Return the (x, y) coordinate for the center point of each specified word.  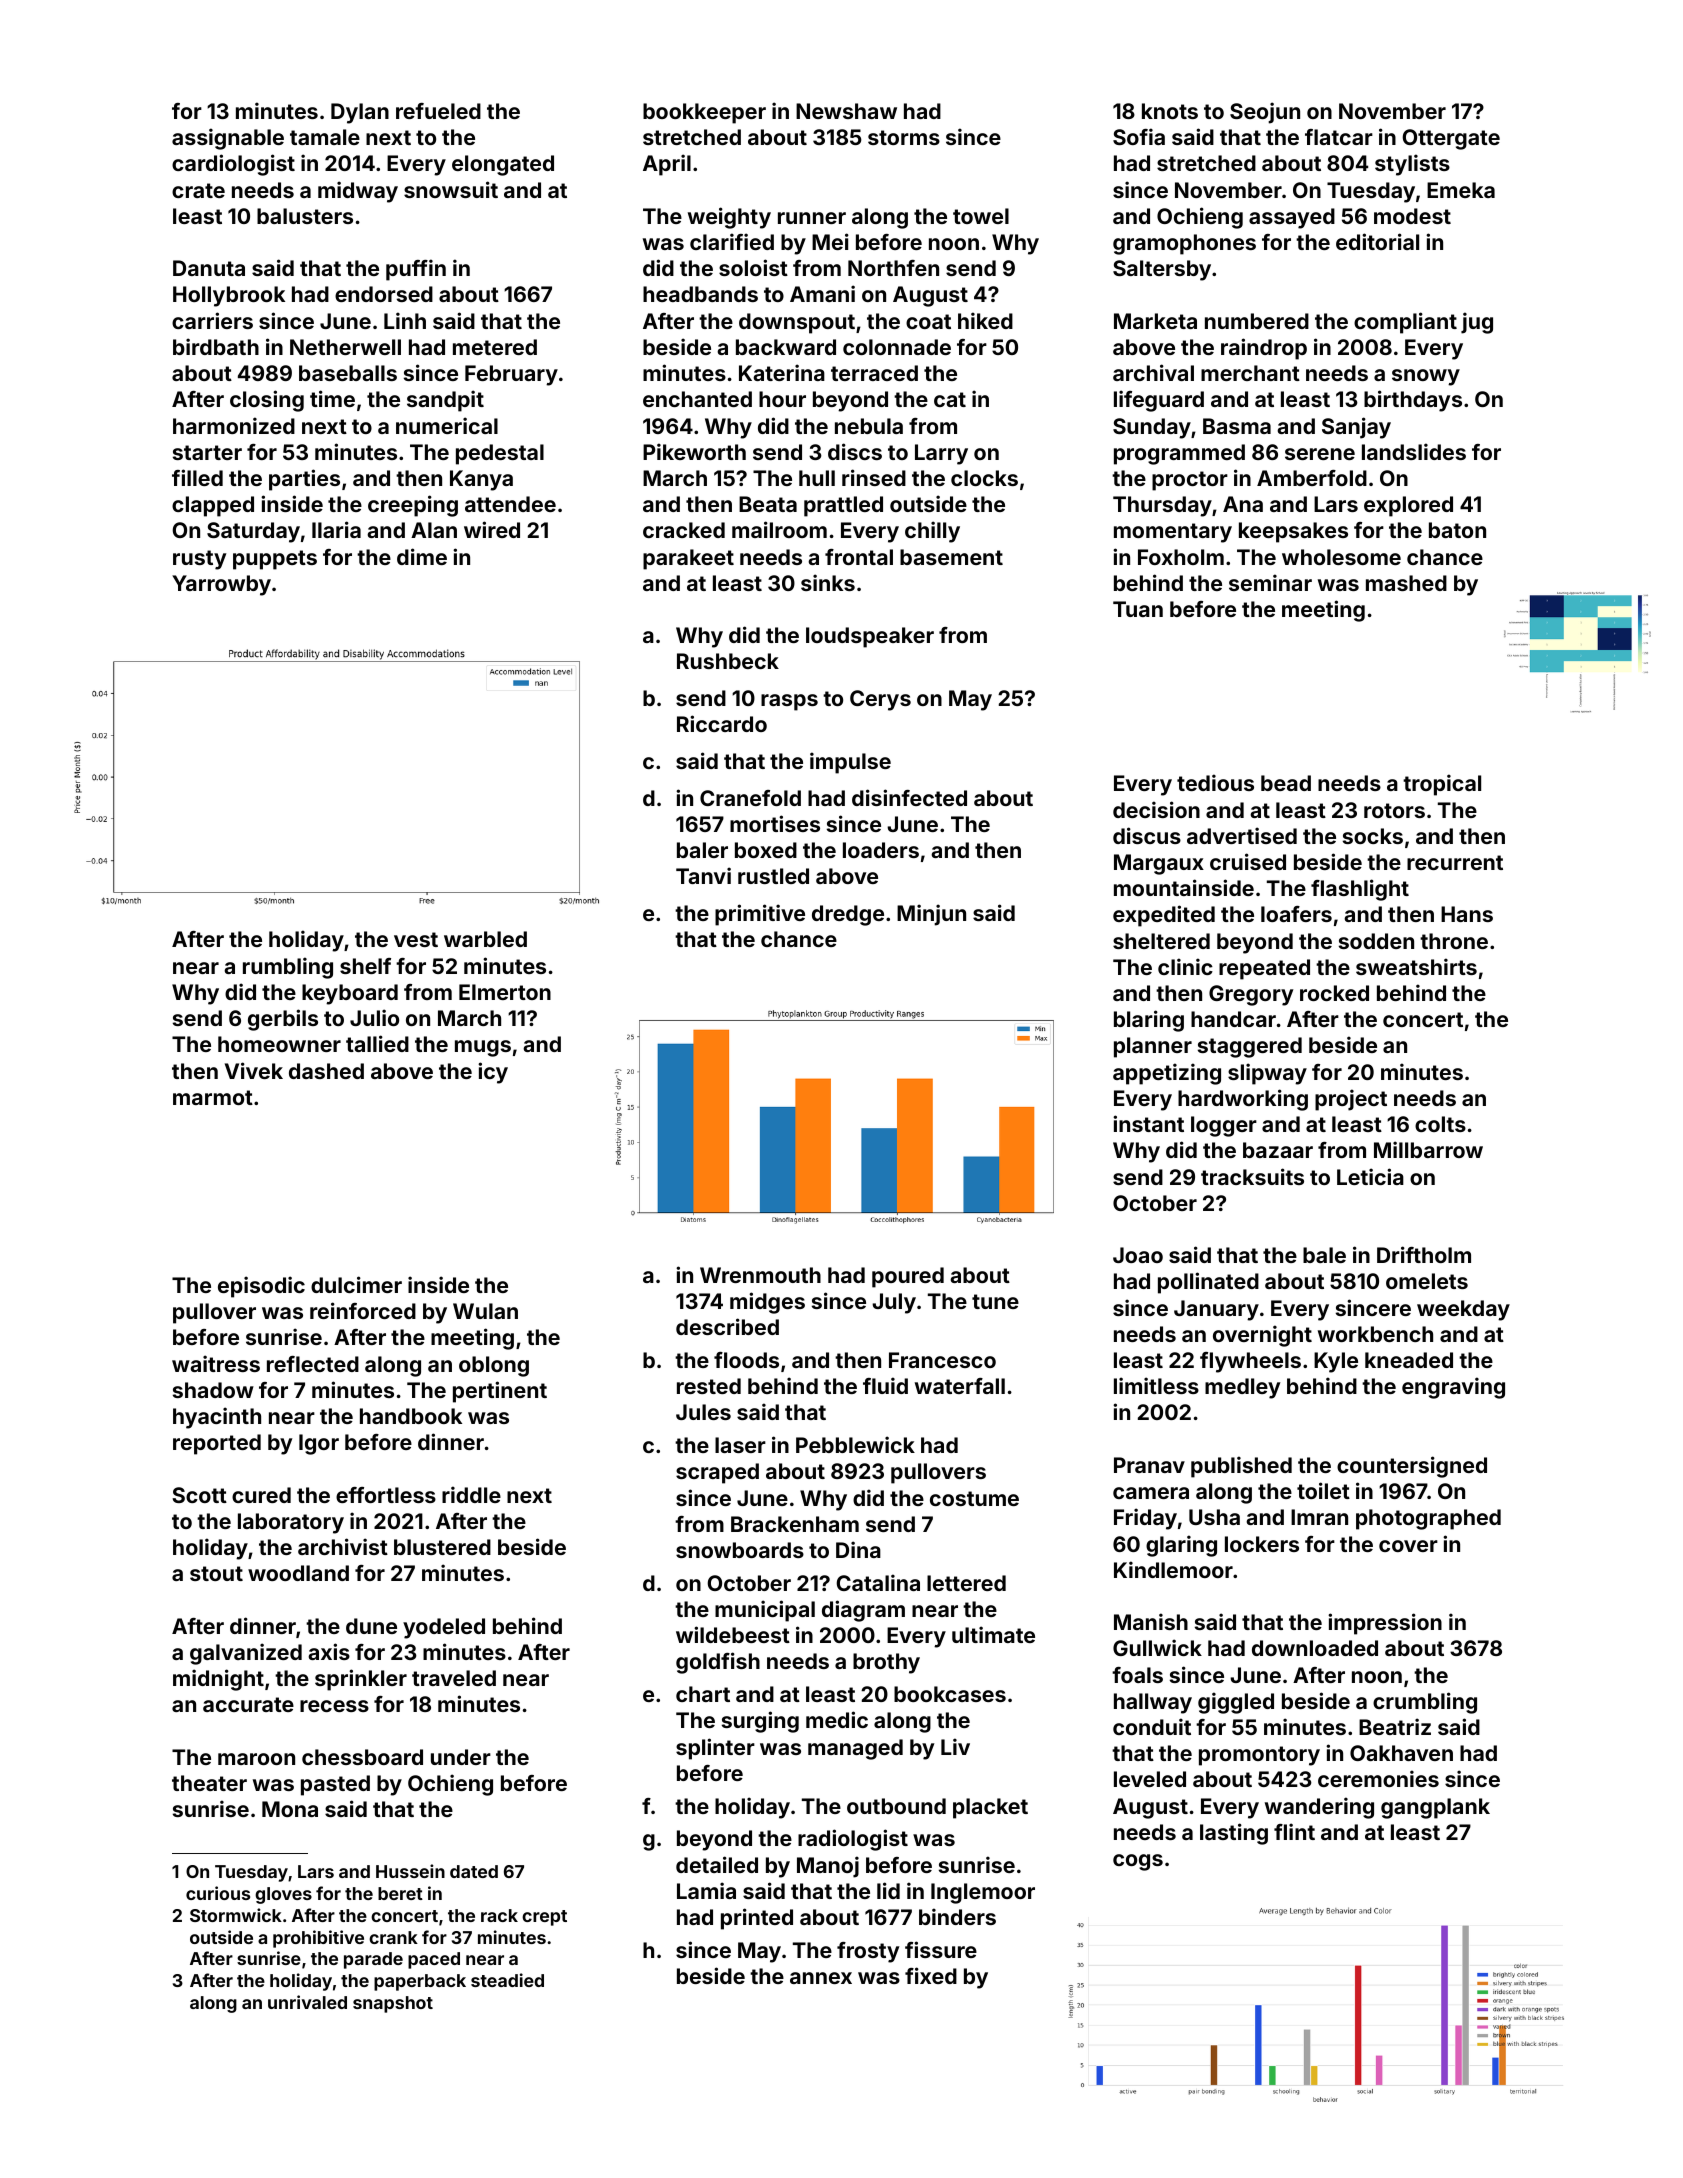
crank (393, 1937)
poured (908, 1277)
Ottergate (1451, 139)
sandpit (445, 401)
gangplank (1435, 1808)
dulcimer (356, 1284)
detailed (717, 1864)
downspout (797, 323)
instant (1148, 1123)
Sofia (1139, 136)
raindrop (1264, 349)
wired (492, 529)
